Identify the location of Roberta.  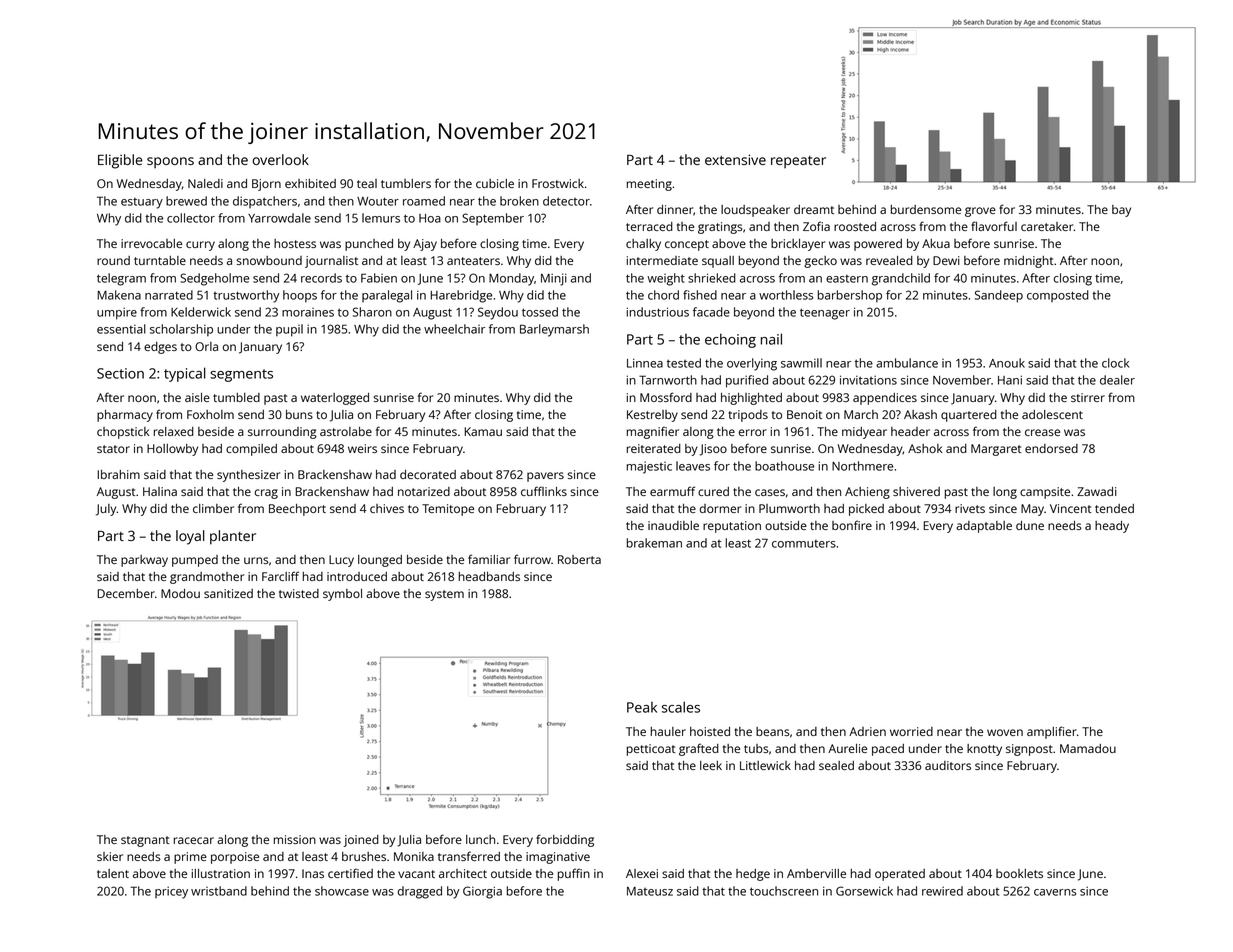
(579, 559).
